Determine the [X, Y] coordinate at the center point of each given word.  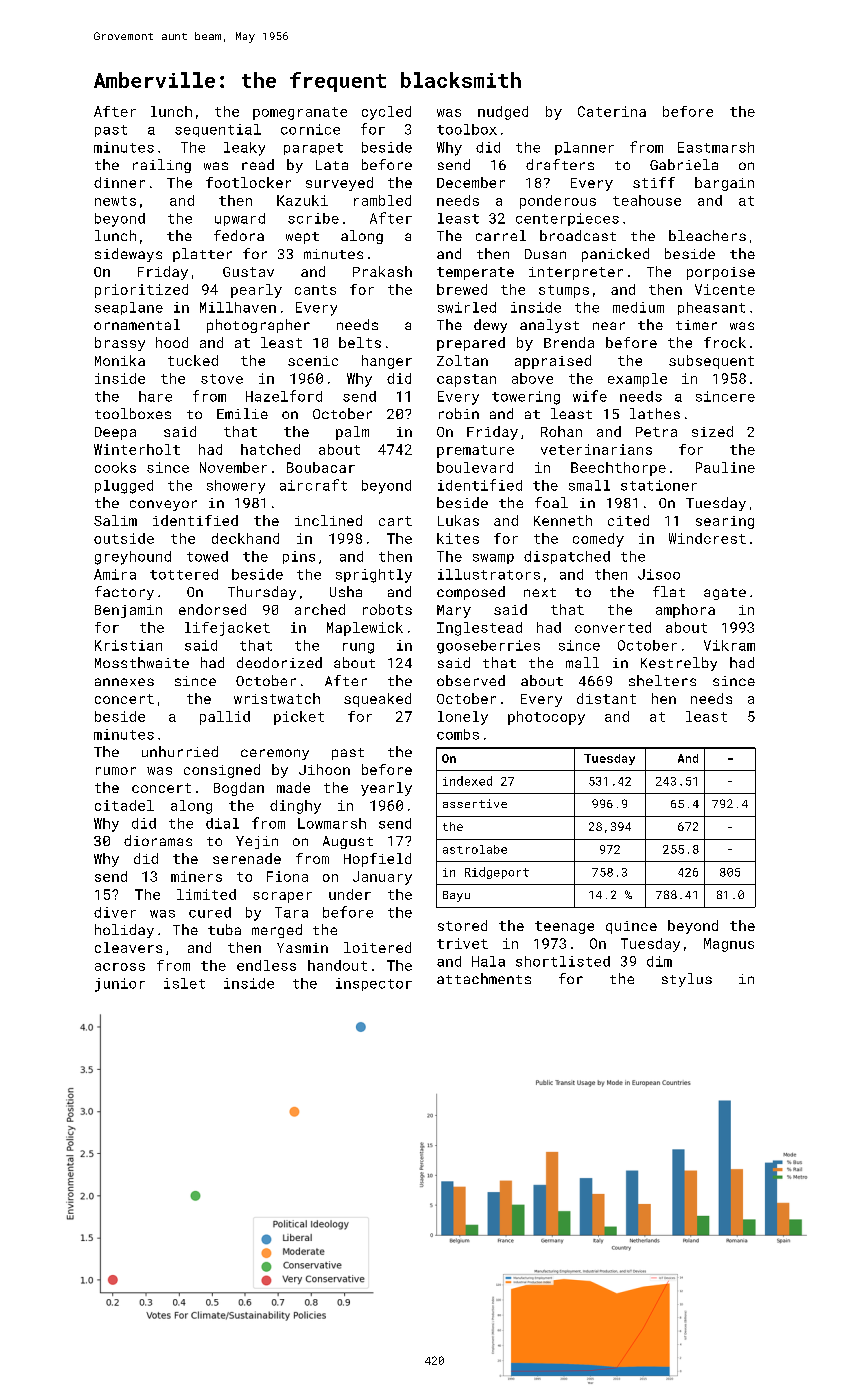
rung [358, 648]
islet [184, 983]
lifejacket [227, 629]
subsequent [711, 362]
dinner [119, 182]
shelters [662, 680]
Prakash [382, 271]
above [532, 378]
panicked [615, 255]
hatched [270, 449]
